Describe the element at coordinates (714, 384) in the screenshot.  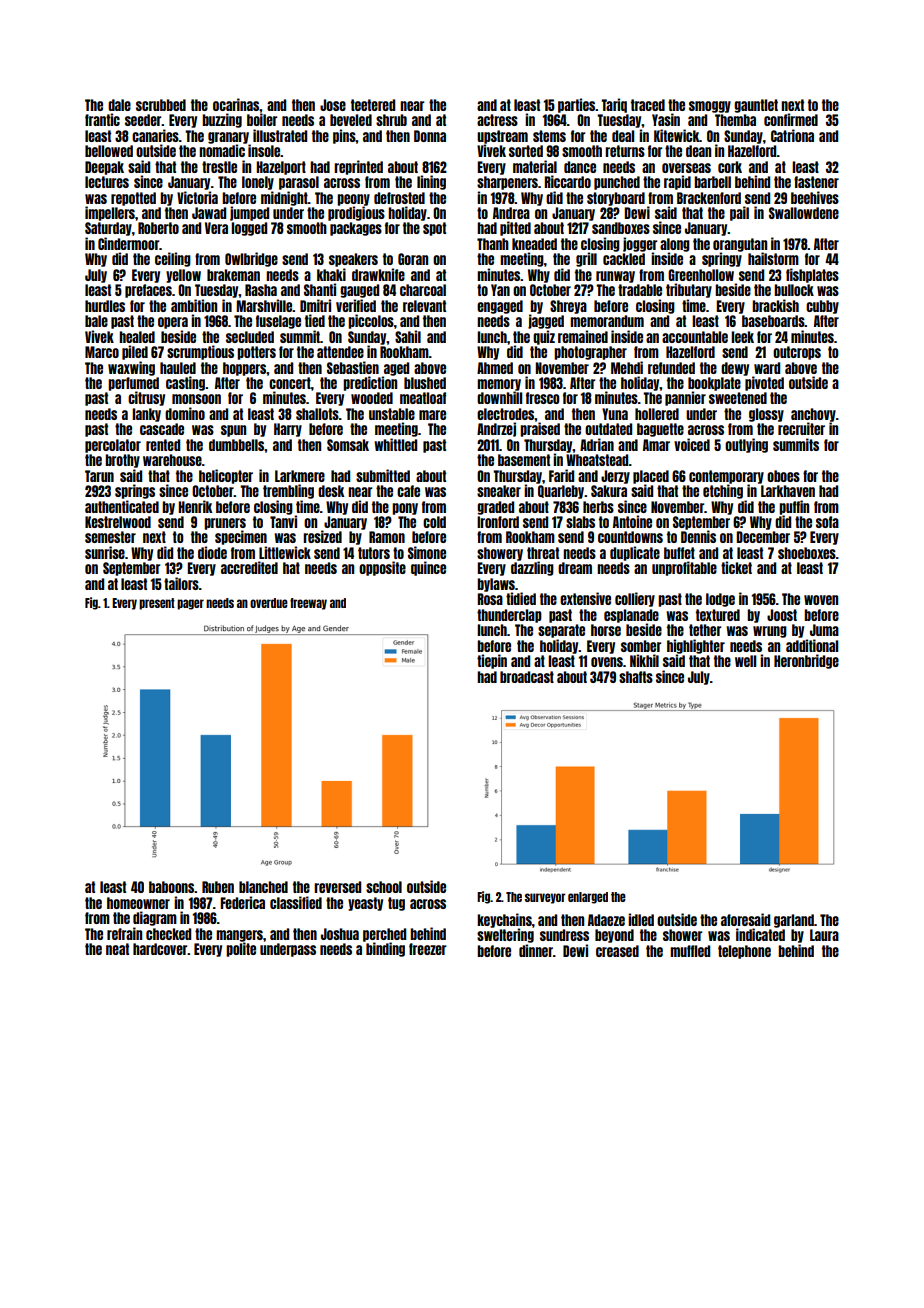
I see `bookplate` at that location.
